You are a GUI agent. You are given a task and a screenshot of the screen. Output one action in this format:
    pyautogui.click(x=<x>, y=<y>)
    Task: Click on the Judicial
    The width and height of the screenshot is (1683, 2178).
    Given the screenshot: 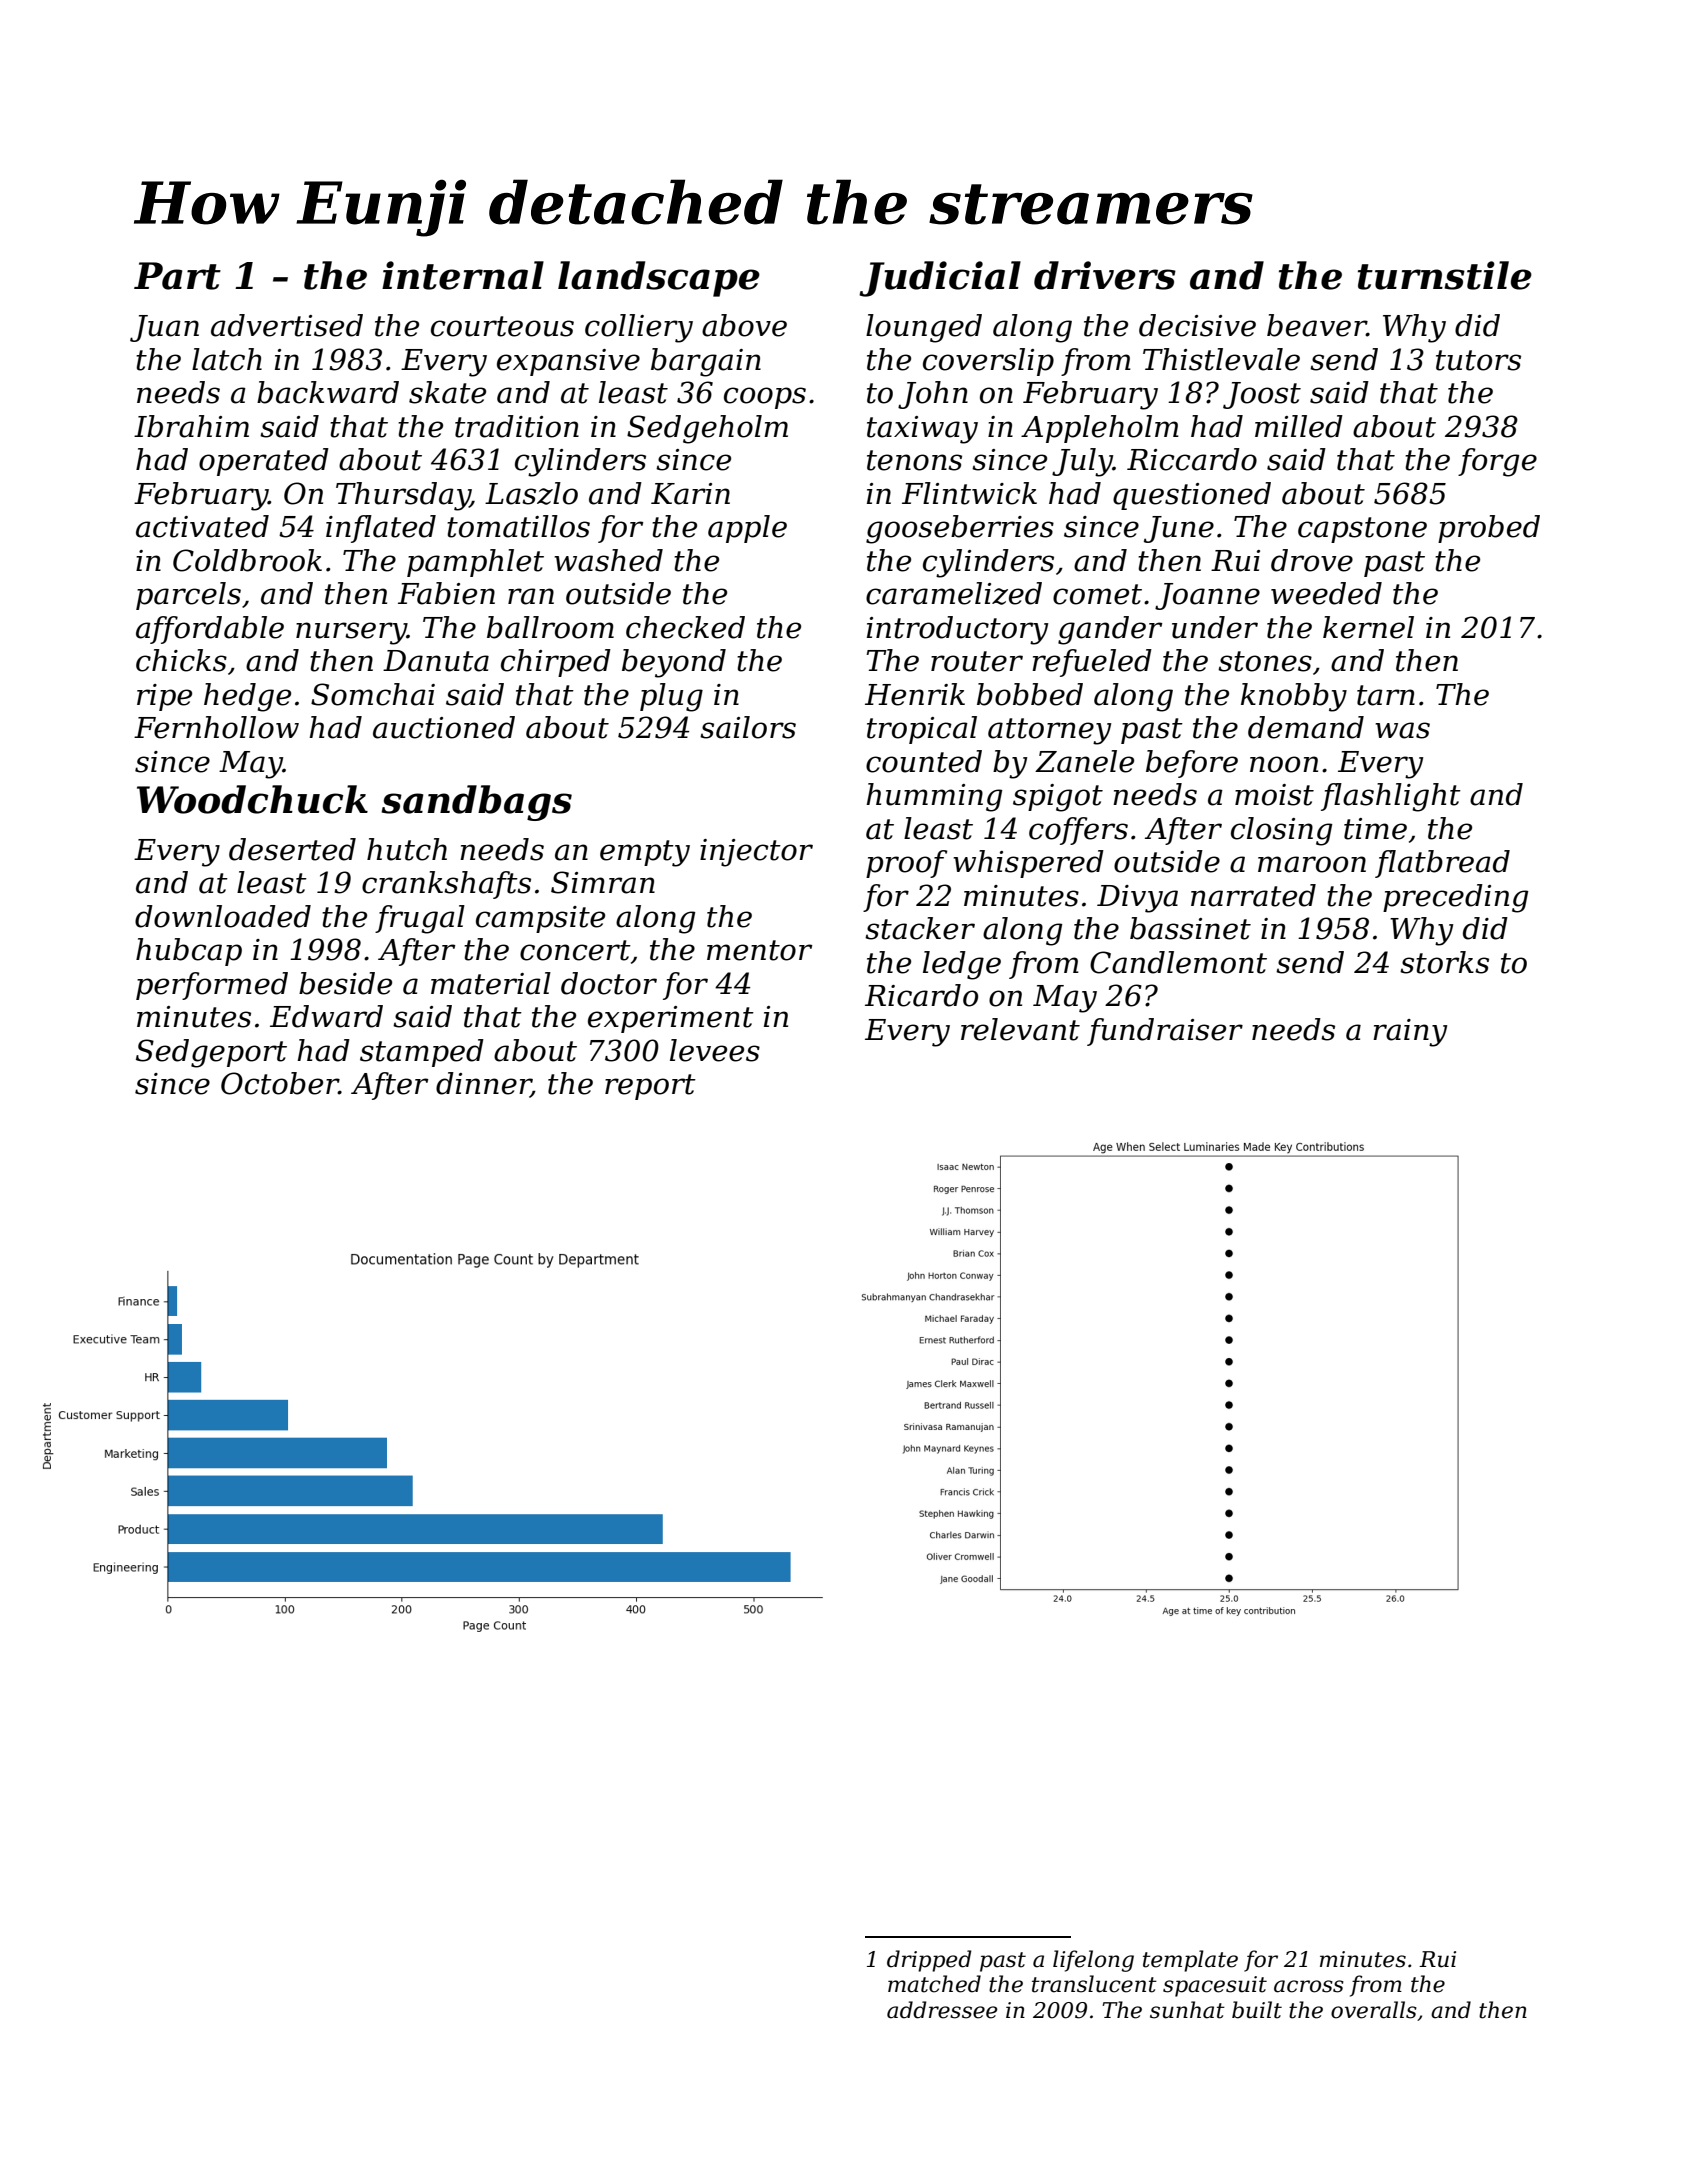 What is the action you would take?
    pyautogui.click(x=940, y=279)
